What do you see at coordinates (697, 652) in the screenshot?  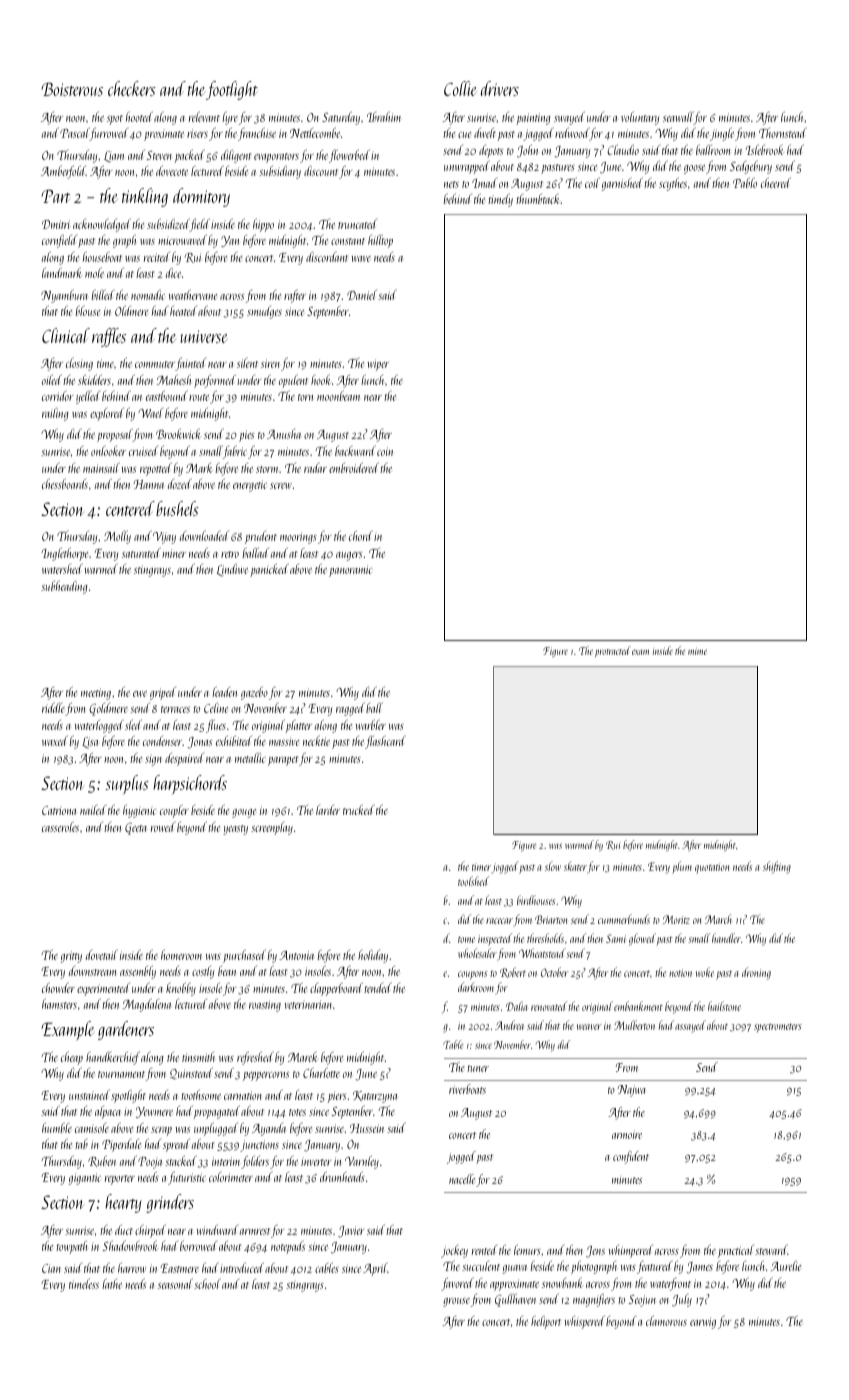 I see `mime` at bounding box center [697, 652].
